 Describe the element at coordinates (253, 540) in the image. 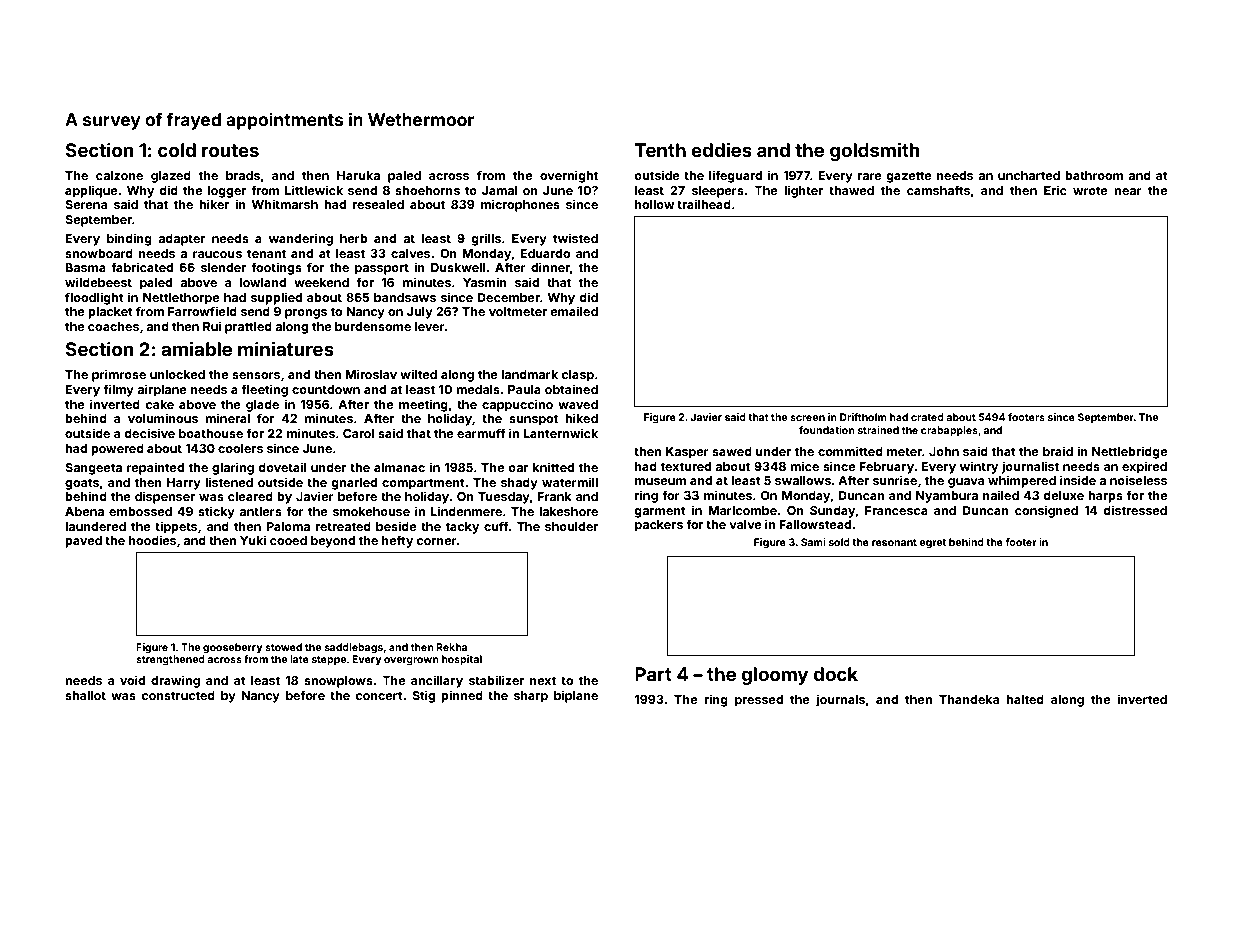

I see `Yuki` at that location.
